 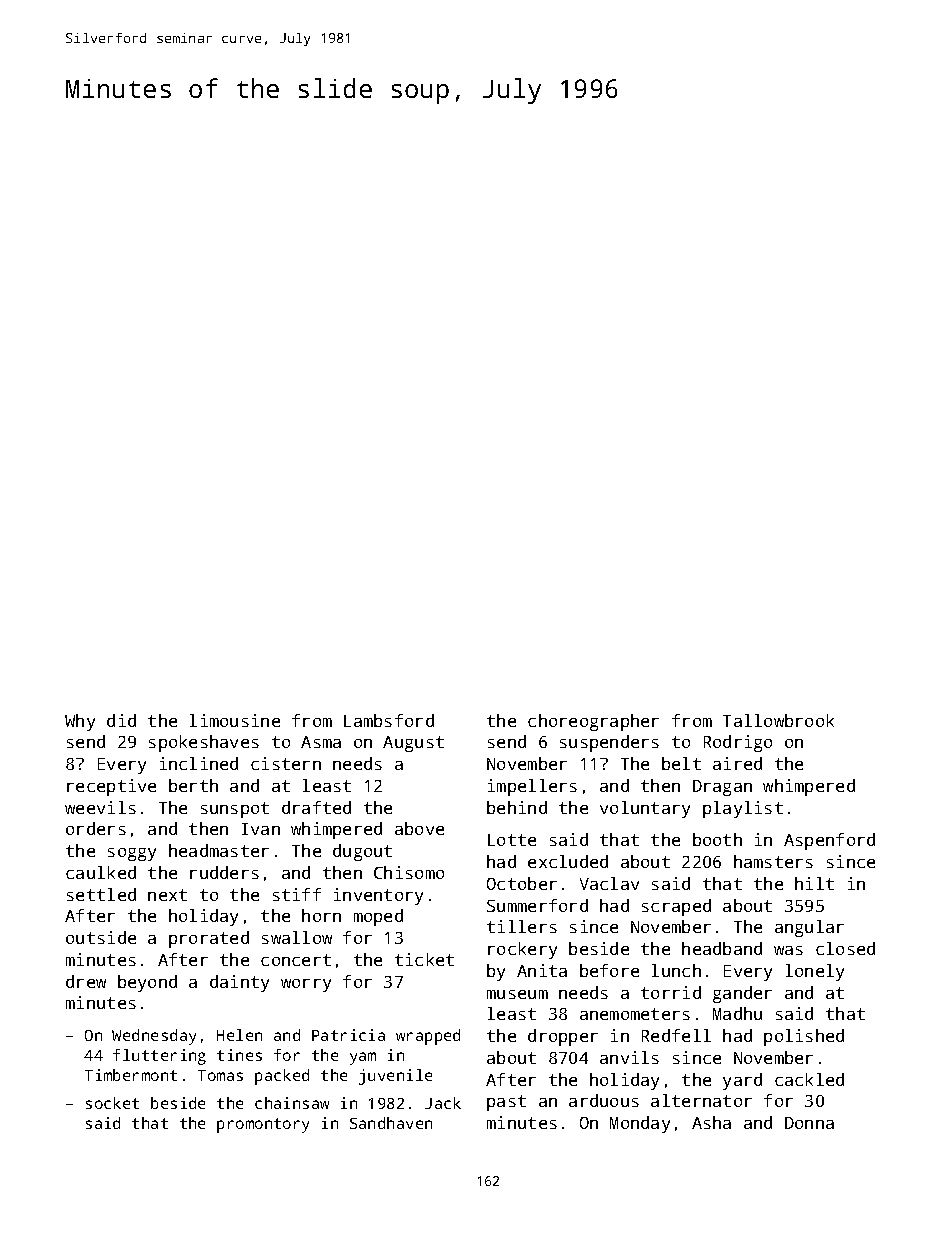 I want to click on dainty, so click(x=239, y=983).
